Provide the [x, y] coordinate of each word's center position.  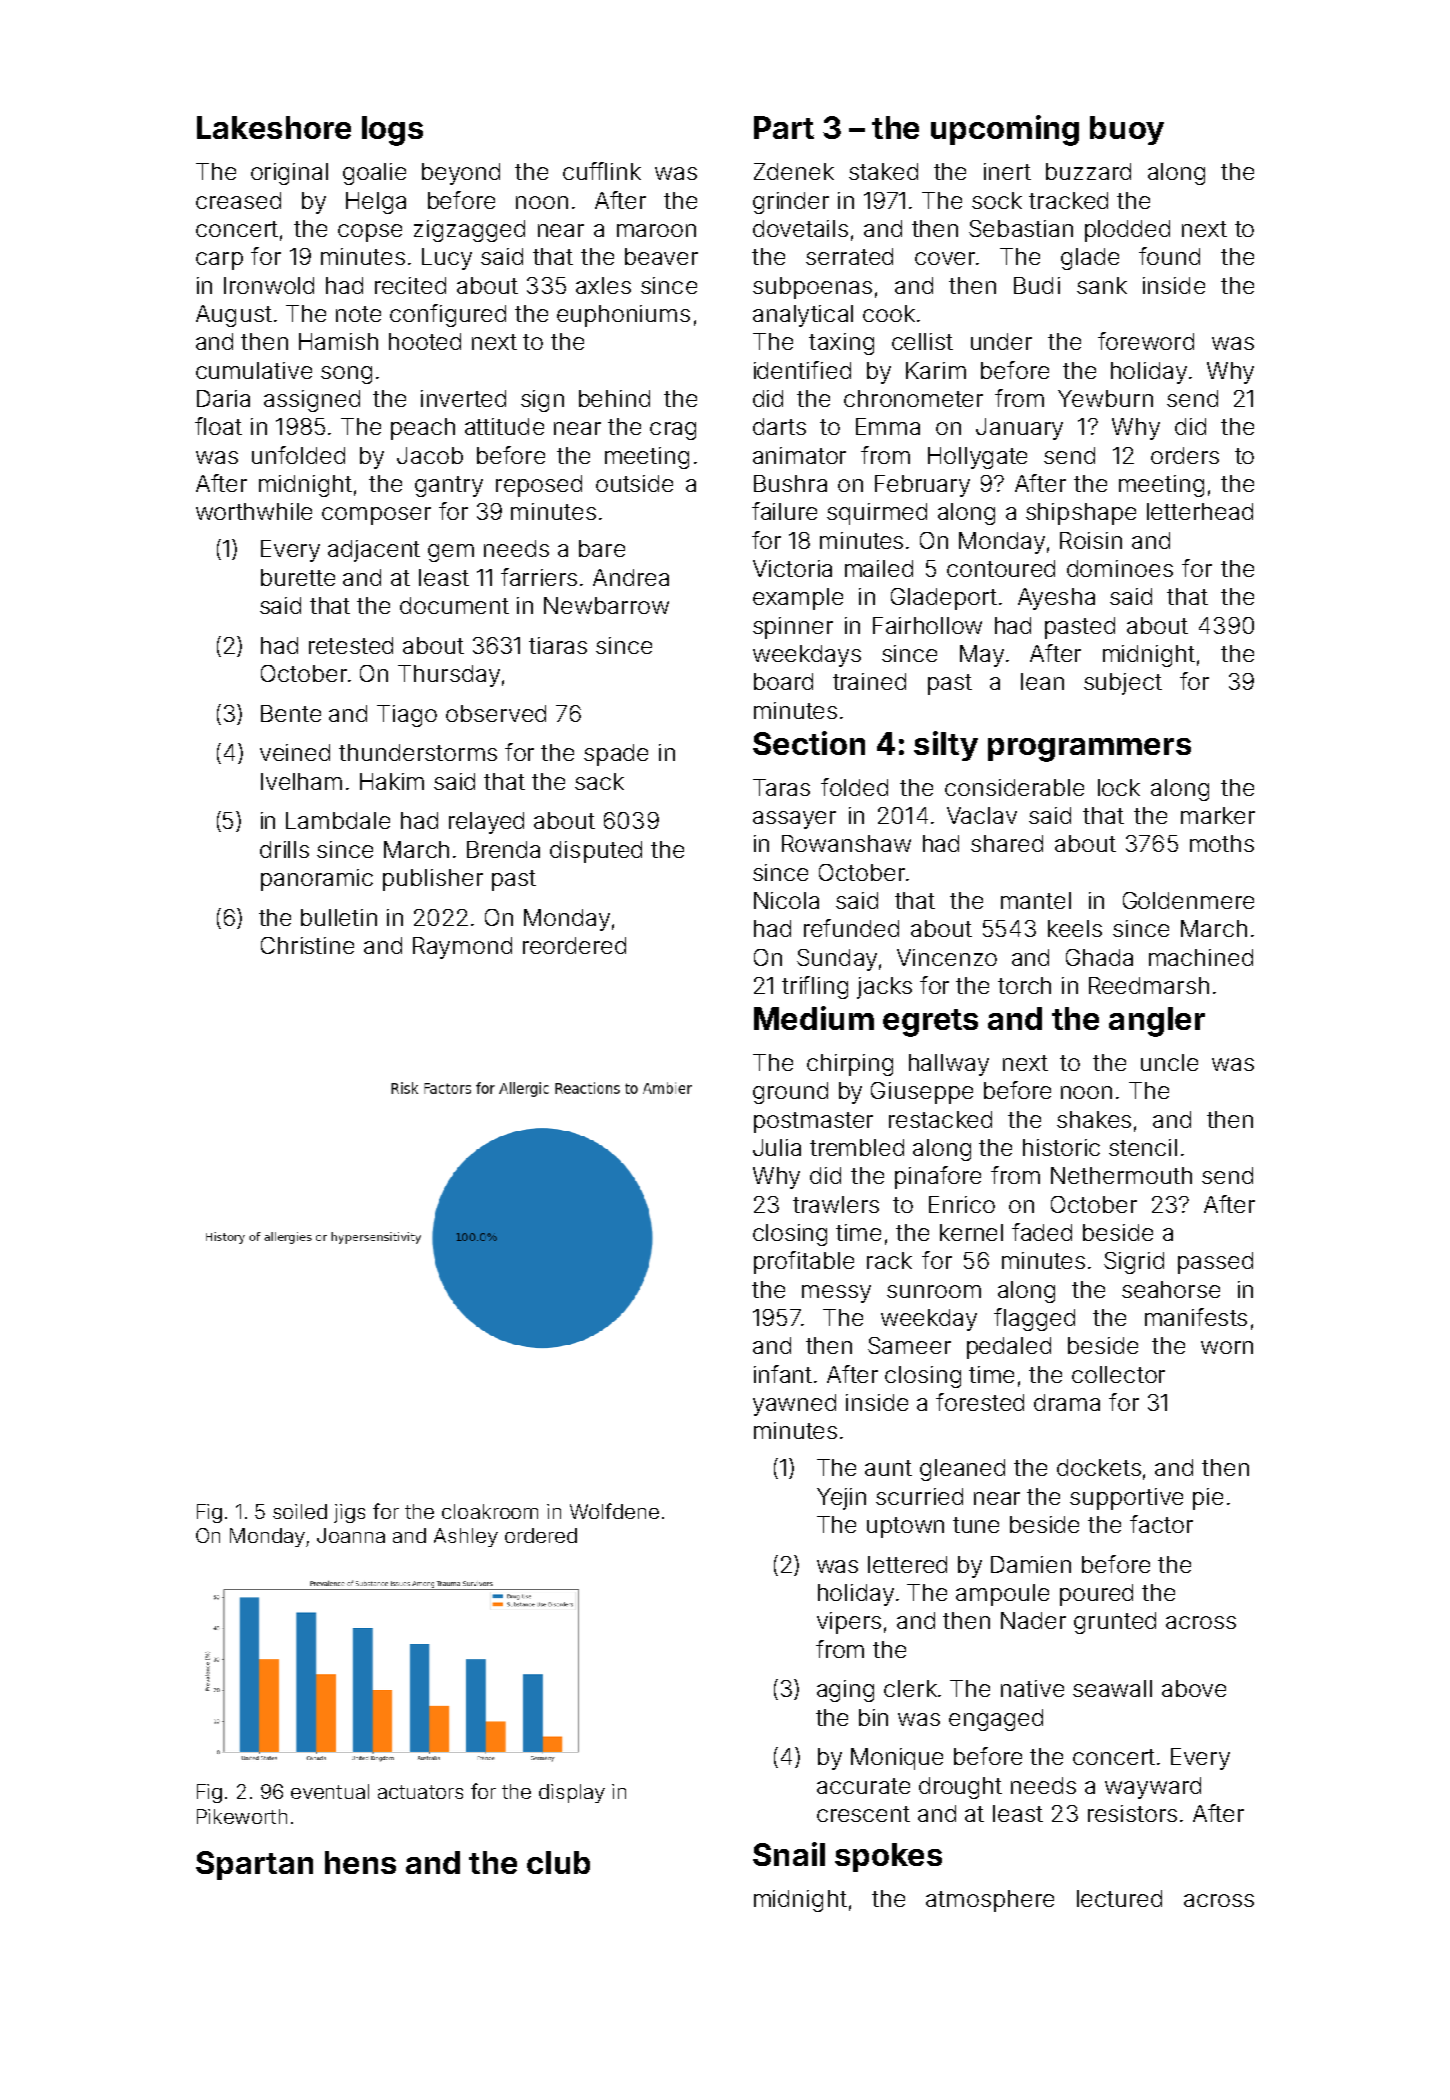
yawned [794, 1405]
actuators [420, 1792]
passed [1215, 1263]
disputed [596, 852]
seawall [1112, 1688]
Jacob [430, 455]
